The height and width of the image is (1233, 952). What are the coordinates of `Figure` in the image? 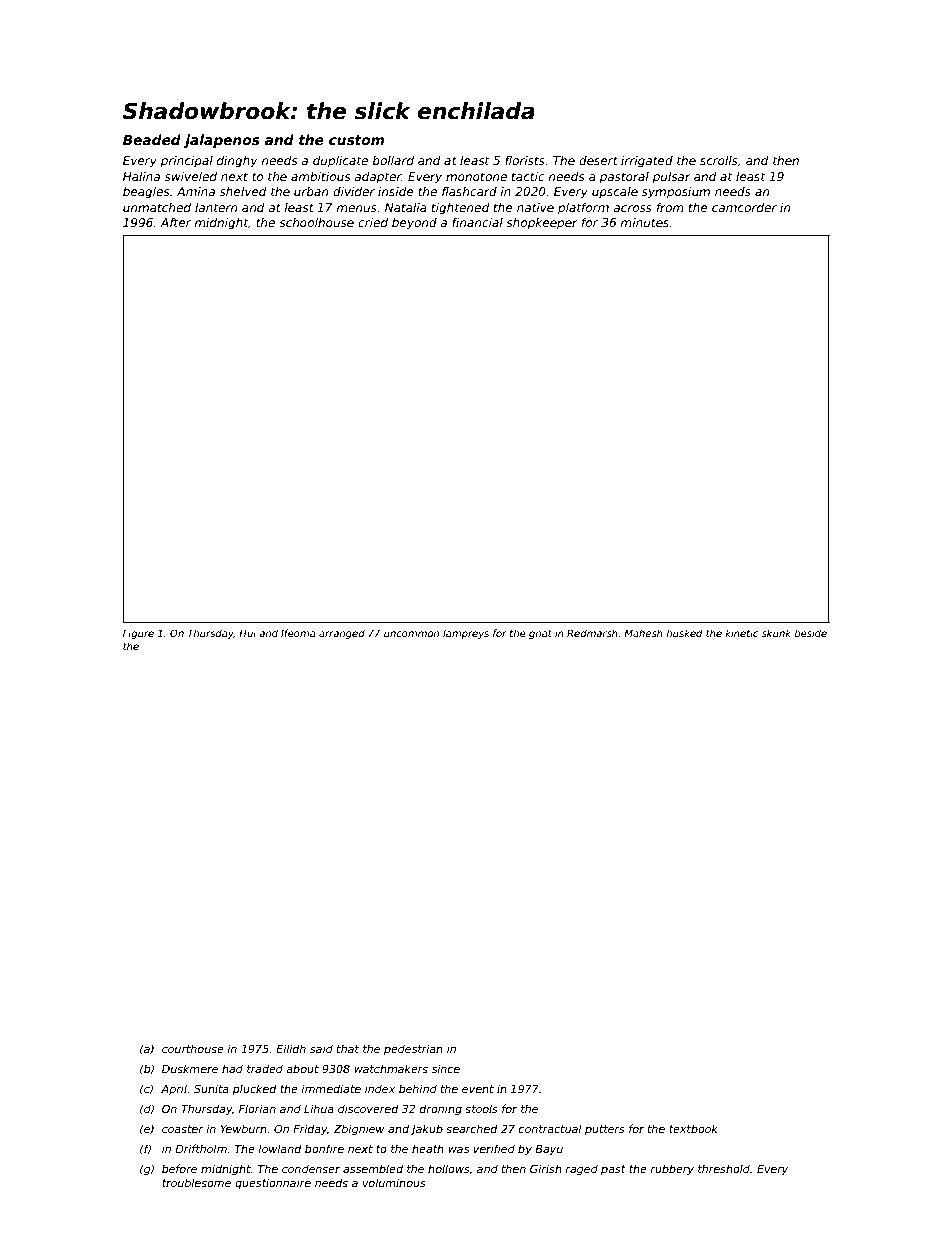 It's located at (138, 634).
